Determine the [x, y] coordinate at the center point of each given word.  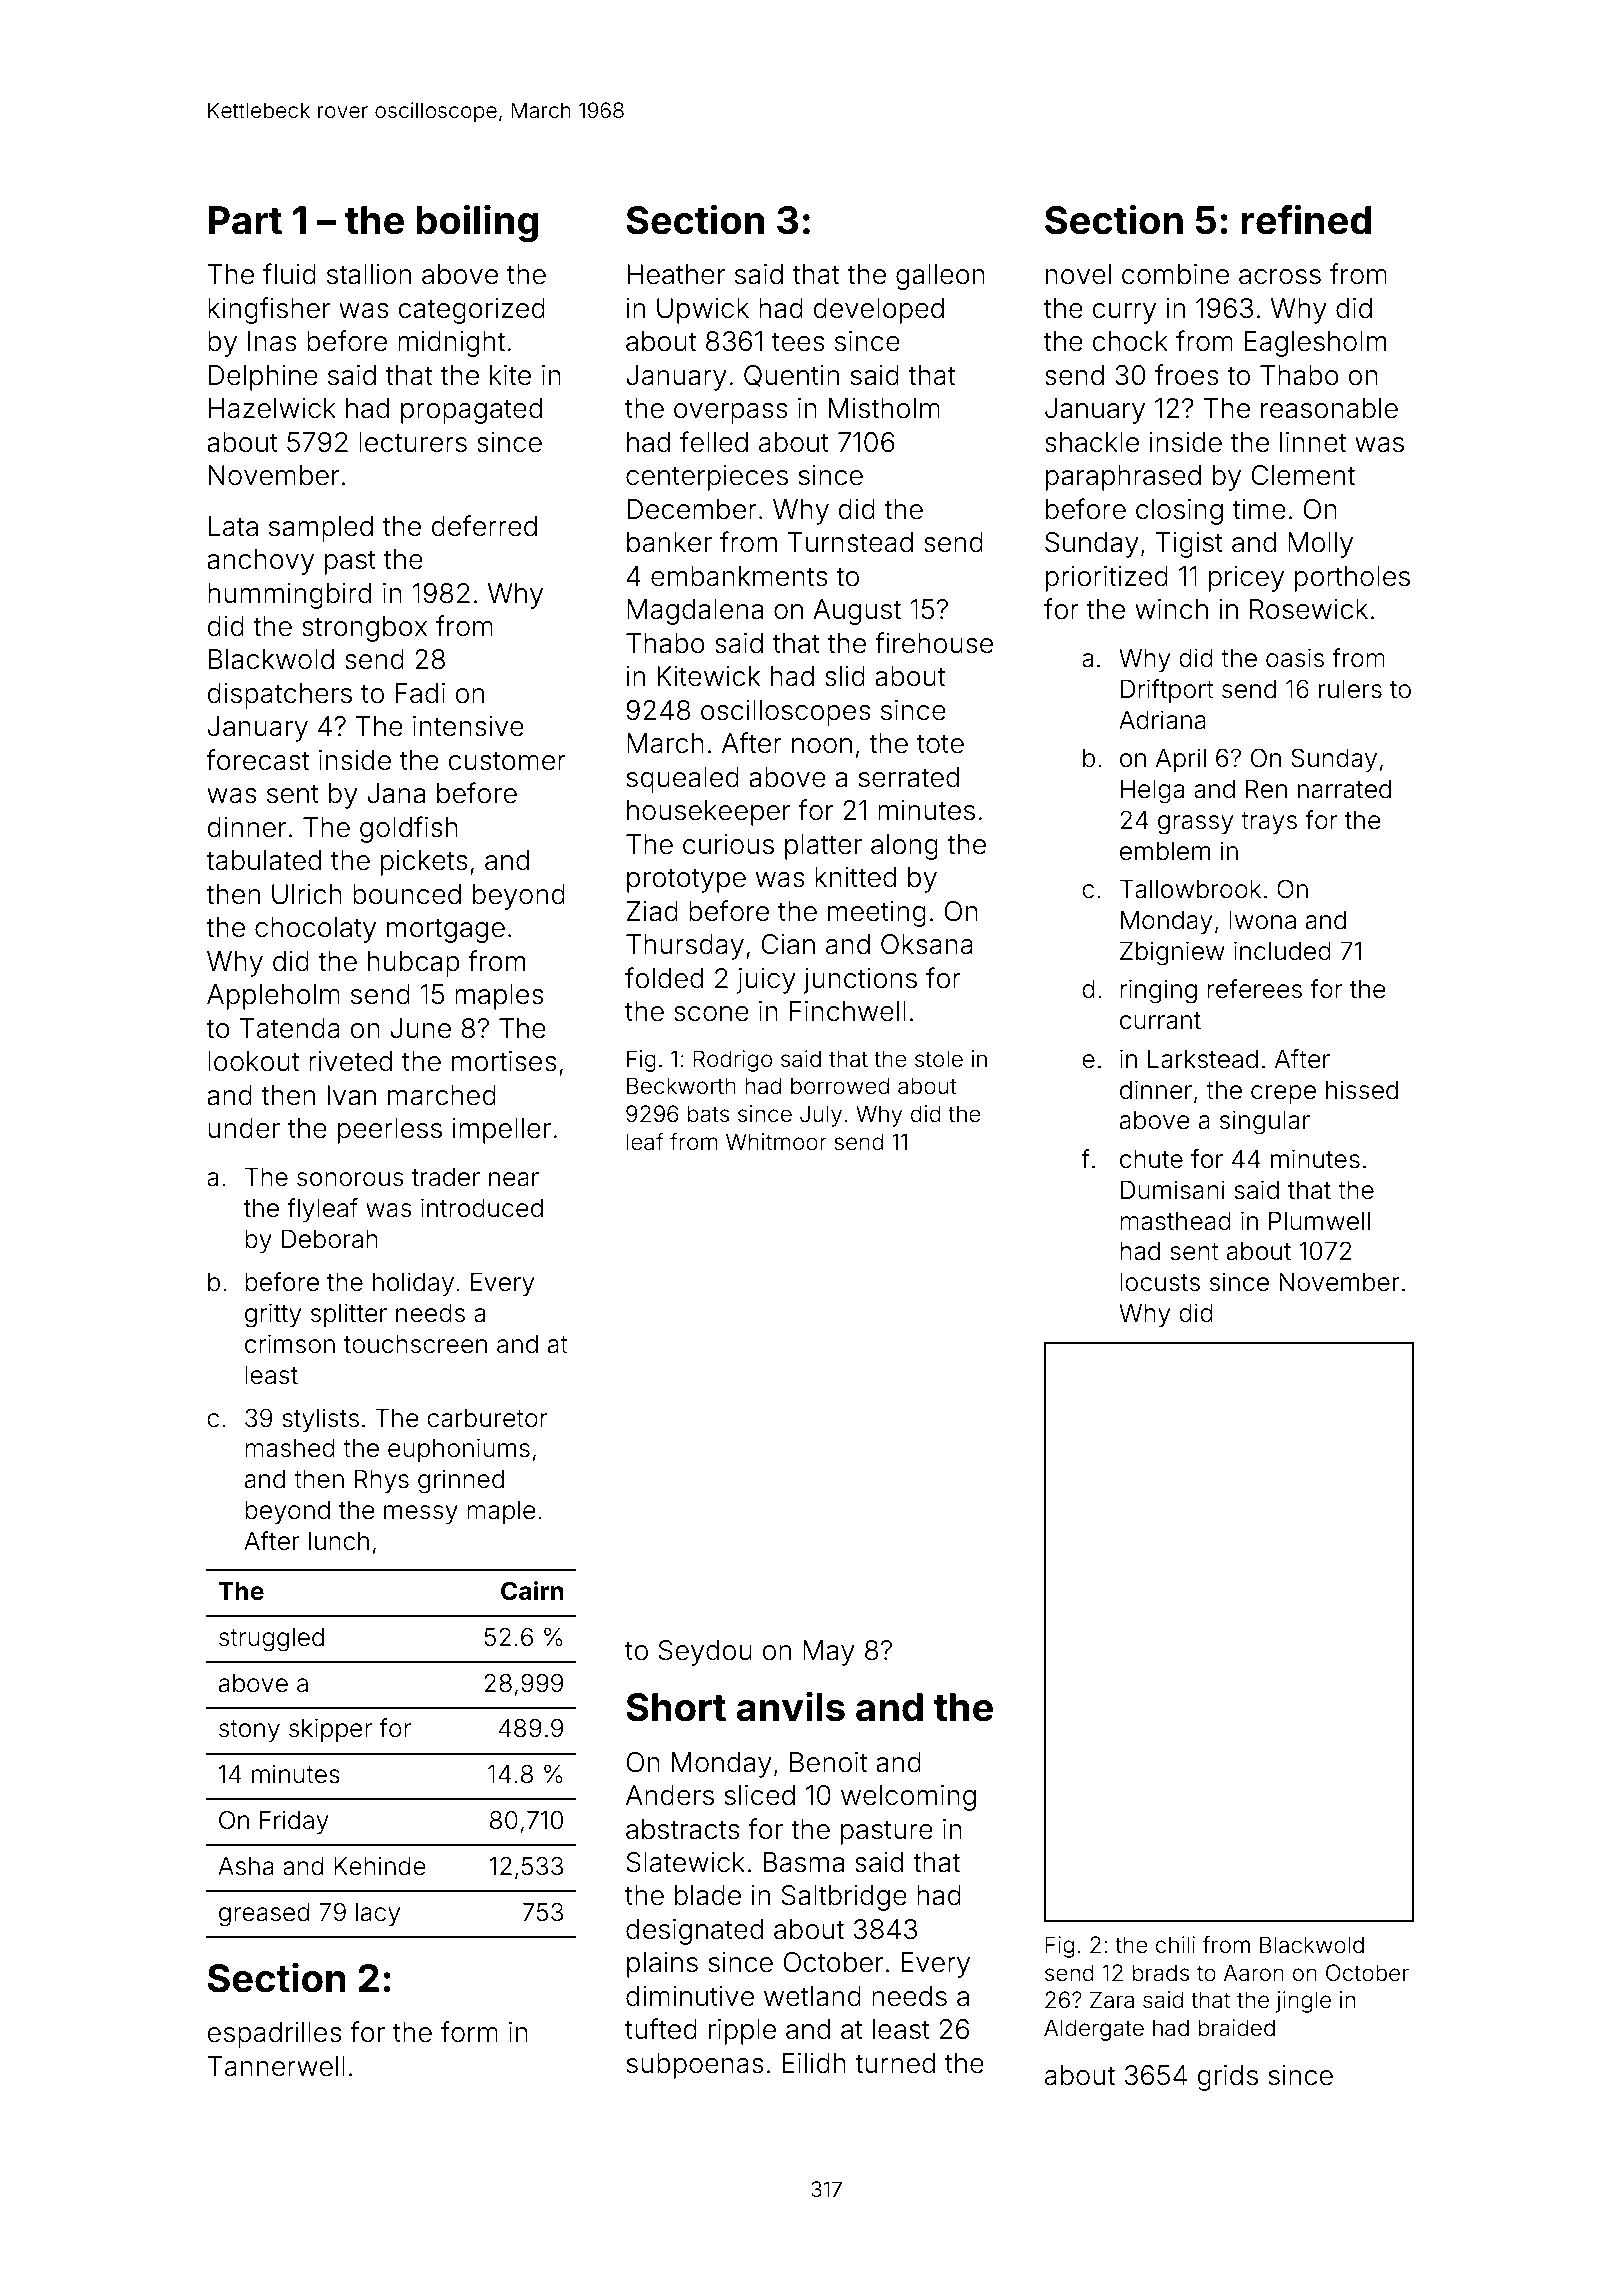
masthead [1175, 1221]
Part [245, 220]
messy [421, 1514]
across [1280, 277]
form [469, 2032]
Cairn [532, 1591]
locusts [1160, 1282]
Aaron [1253, 1973]
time [1259, 509]
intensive [468, 726]
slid [845, 676]
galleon [940, 277]
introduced [482, 1208]
